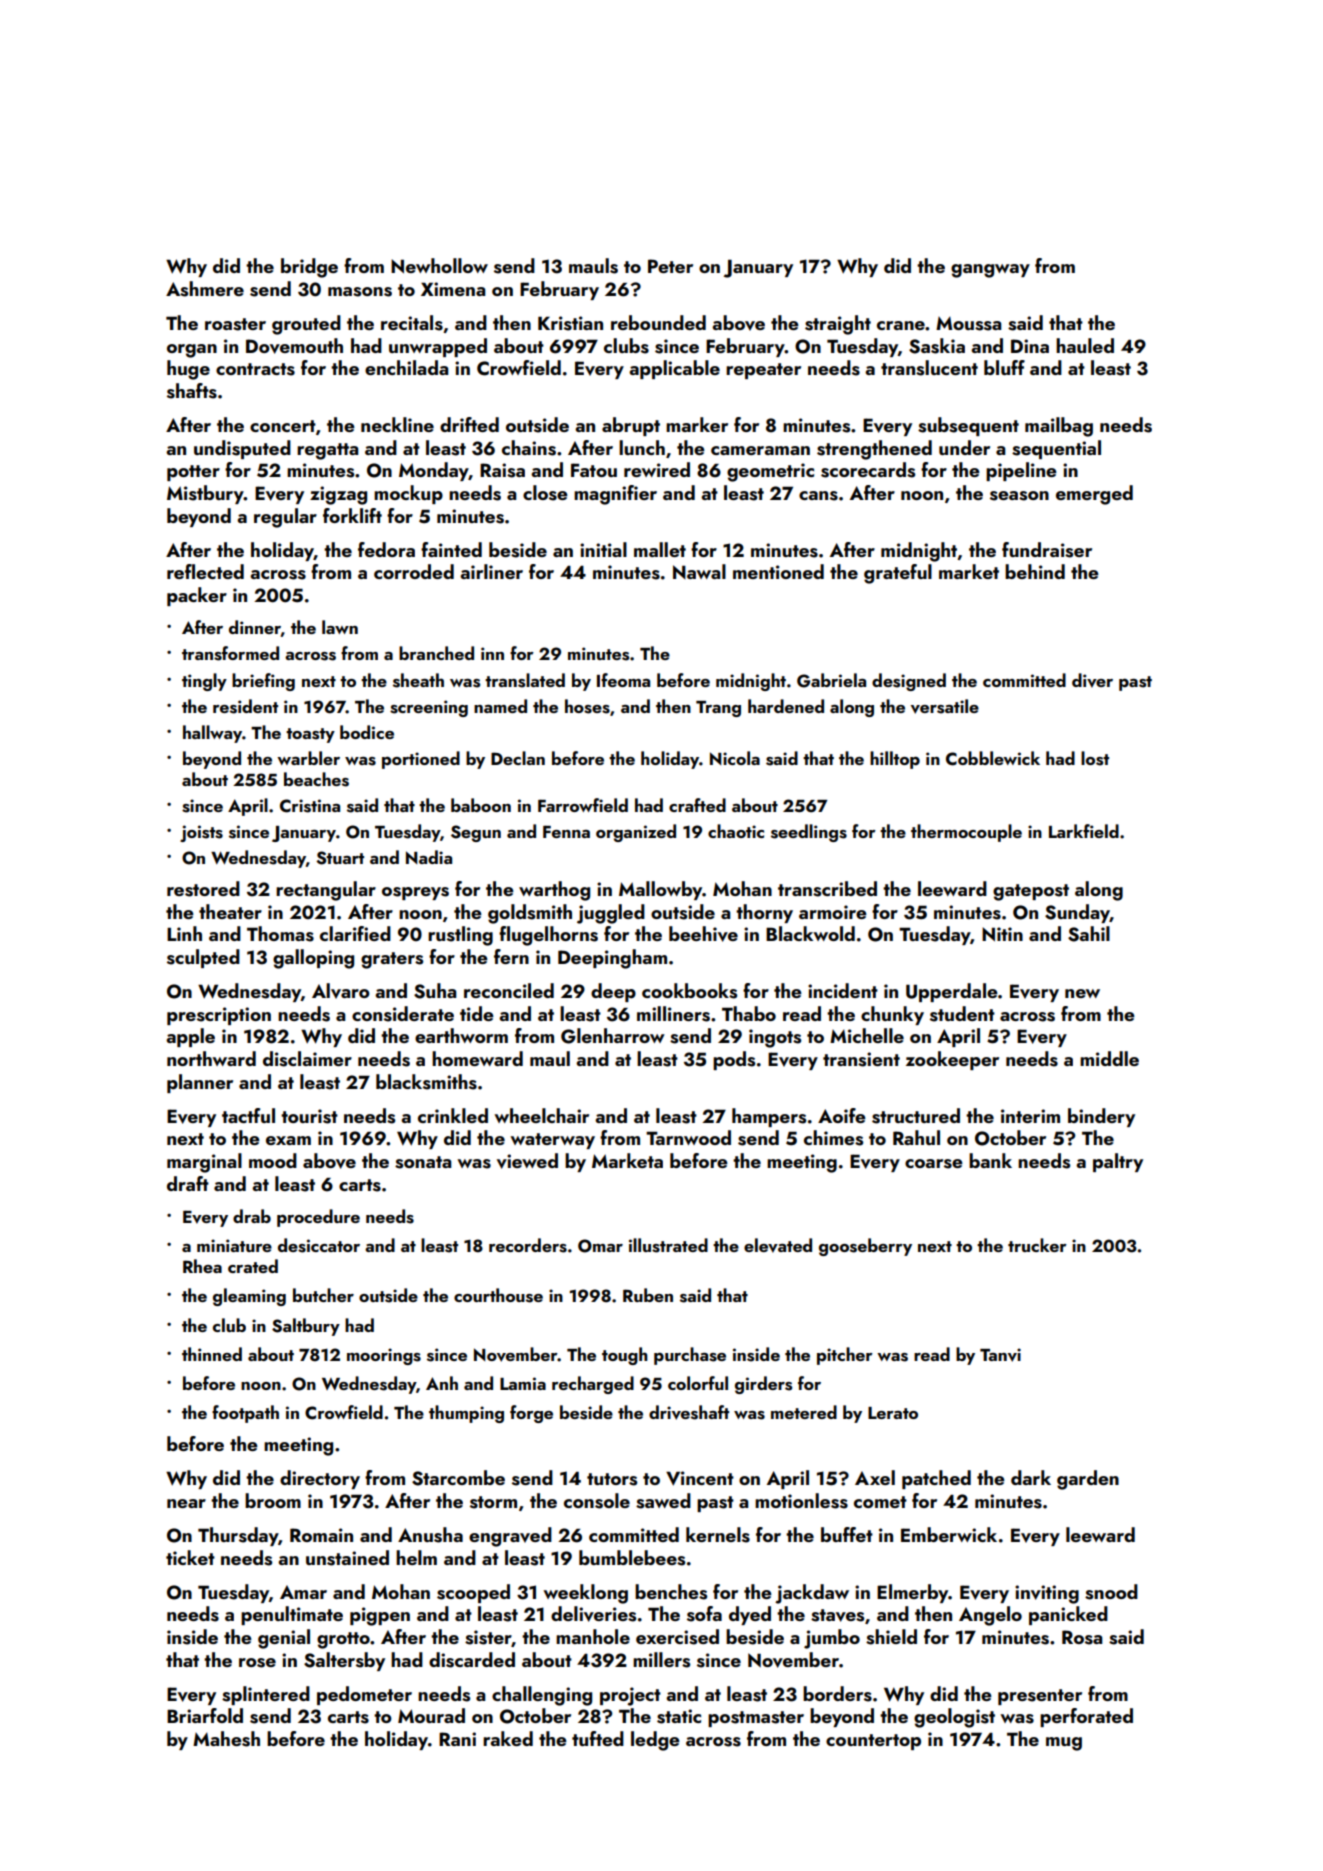 This screenshot has height=1871, width=1323. What do you see at coordinates (949, 1534) in the screenshot?
I see `Emberwick` at bounding box center [949, 1534].
